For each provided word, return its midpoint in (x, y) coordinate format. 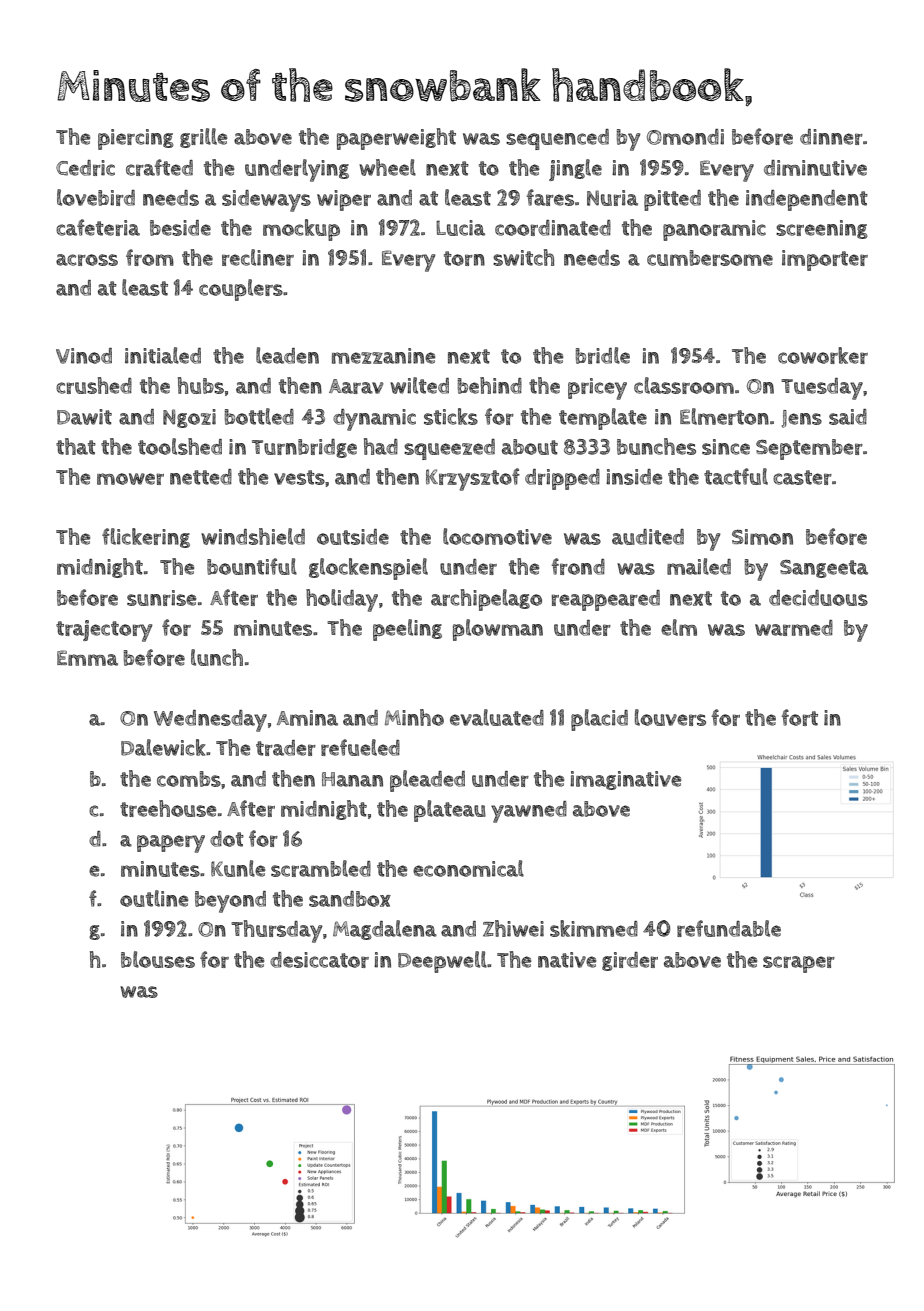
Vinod (84, 356)
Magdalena (385, 930)
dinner (831, 137)
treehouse (168, 808)
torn (464, 258)
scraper (799, 964)
